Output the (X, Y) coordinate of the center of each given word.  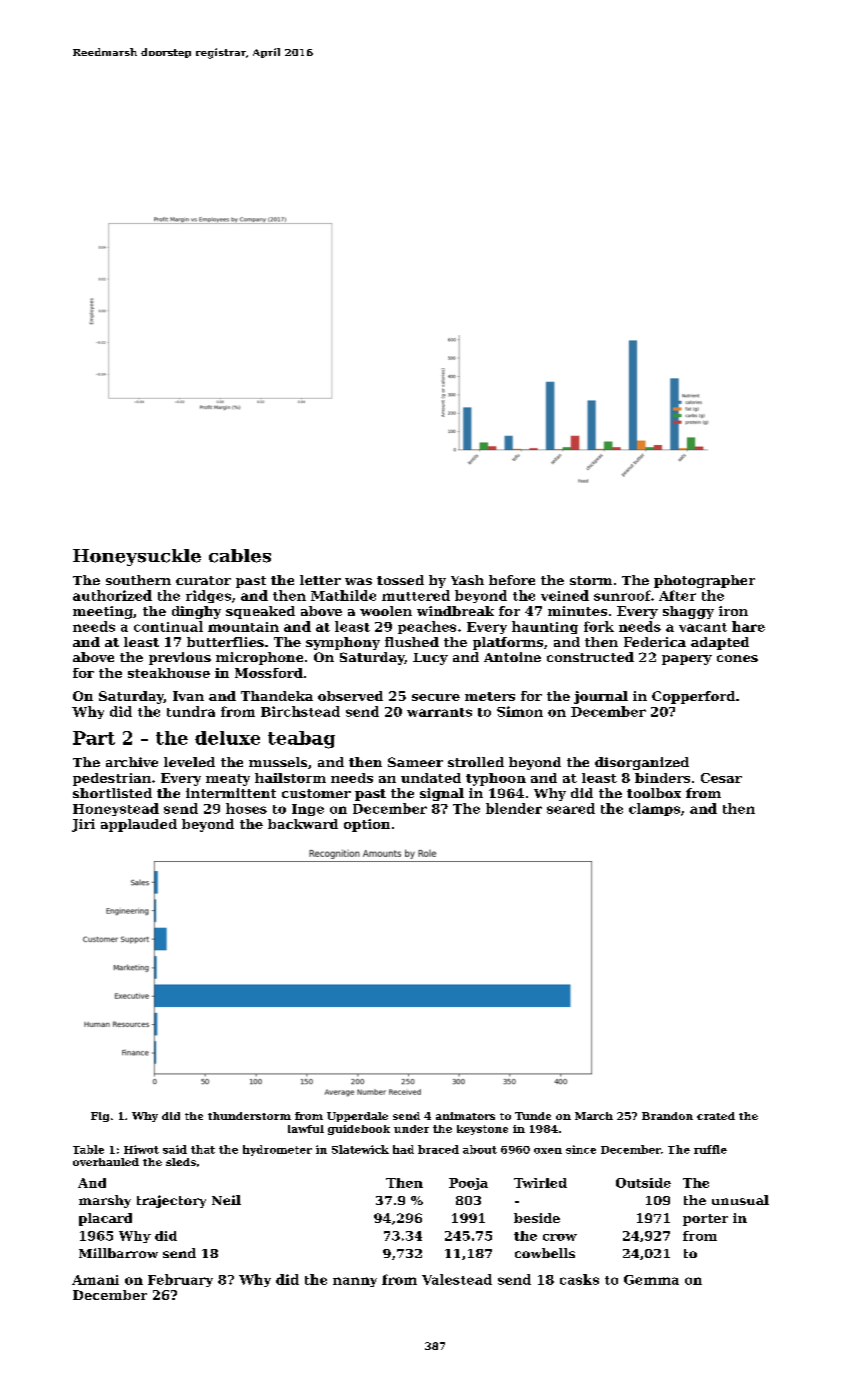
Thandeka (277, 696)
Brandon (667, 1116)
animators (465, 1116)
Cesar (721, 778)
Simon (520, 711)
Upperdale (357, 1117)
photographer (704, 581)
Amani (95, 1280)
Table (88, 1149)
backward (303, 824)
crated (716, 1116)
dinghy (196, 612)
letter (320, 580)
